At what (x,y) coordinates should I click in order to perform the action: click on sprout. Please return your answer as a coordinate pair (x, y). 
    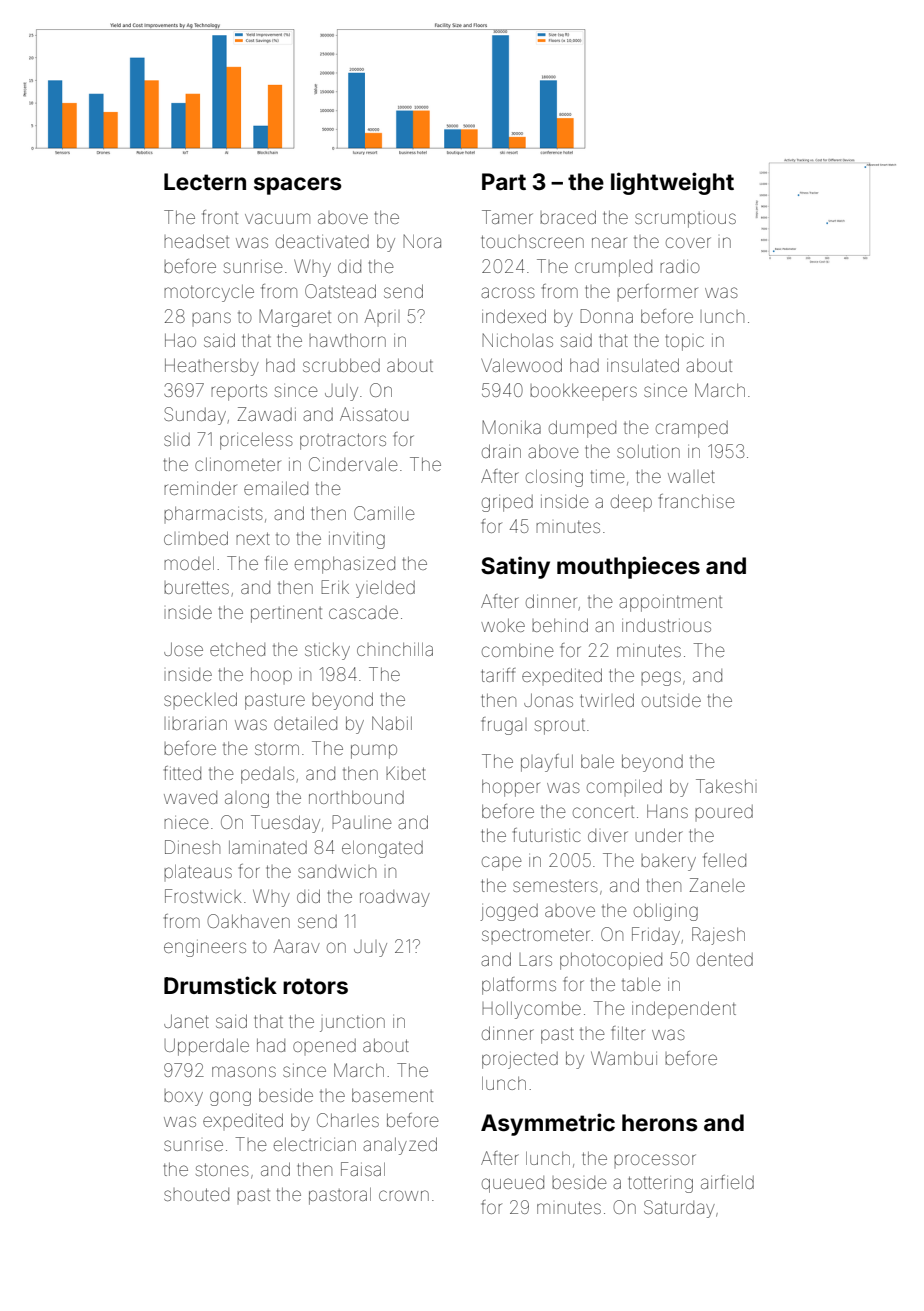
    Looking at the image, I should click on (560, 727).
